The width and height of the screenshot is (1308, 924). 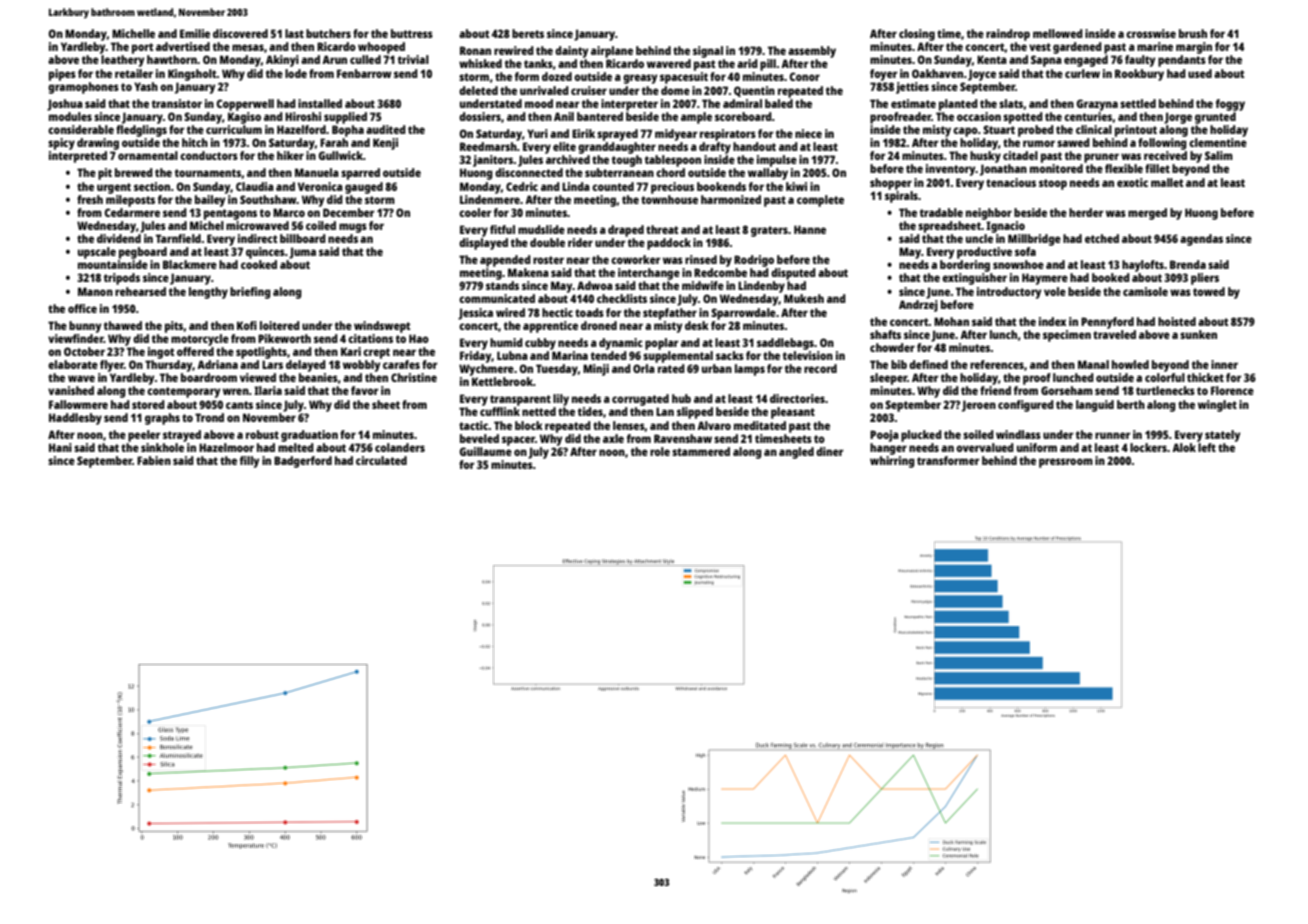 I want to click on Fabien, so click(x=154, y=460).
